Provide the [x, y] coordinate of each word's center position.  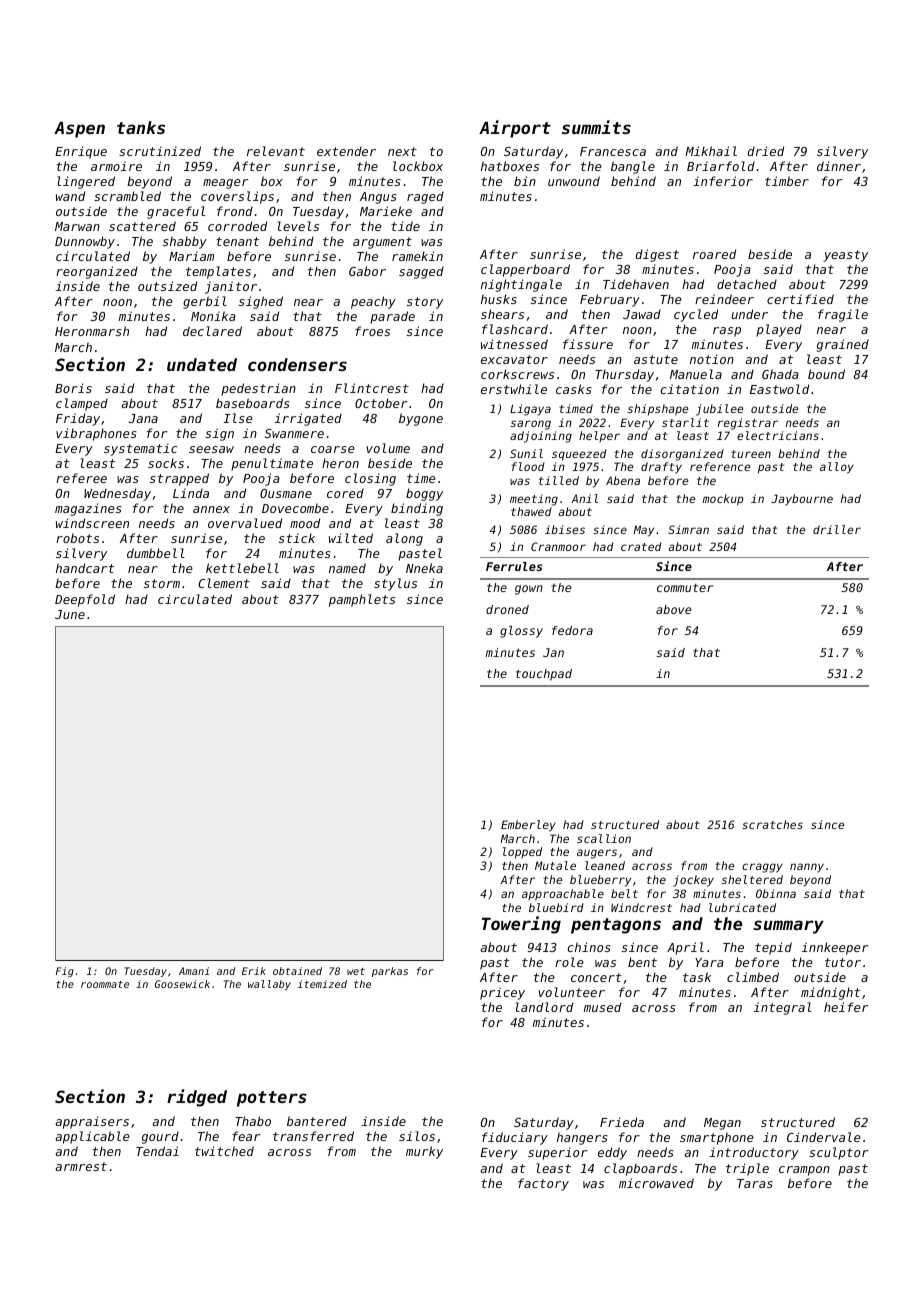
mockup [723, 500]
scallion [604, 838]
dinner [839, 166]
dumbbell [156, 553]
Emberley [528, 826]
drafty [661, 468]
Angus [378, 198]
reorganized [97, 272]
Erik [254, 971]
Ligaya [530, 410]
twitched [224, 1151]
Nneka [424, 568]
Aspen [79, 130]
